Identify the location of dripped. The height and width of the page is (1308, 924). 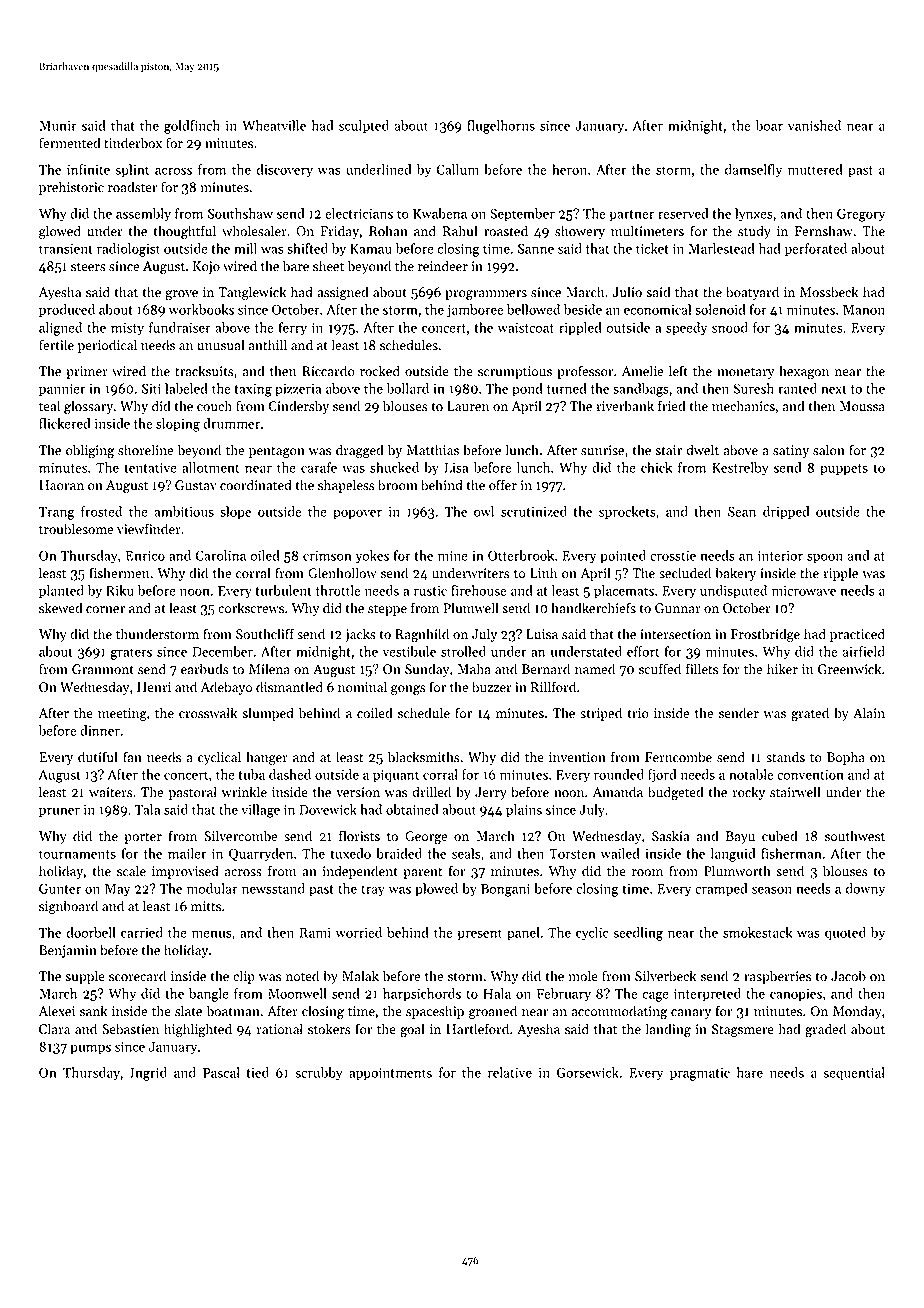
(786, 513).
